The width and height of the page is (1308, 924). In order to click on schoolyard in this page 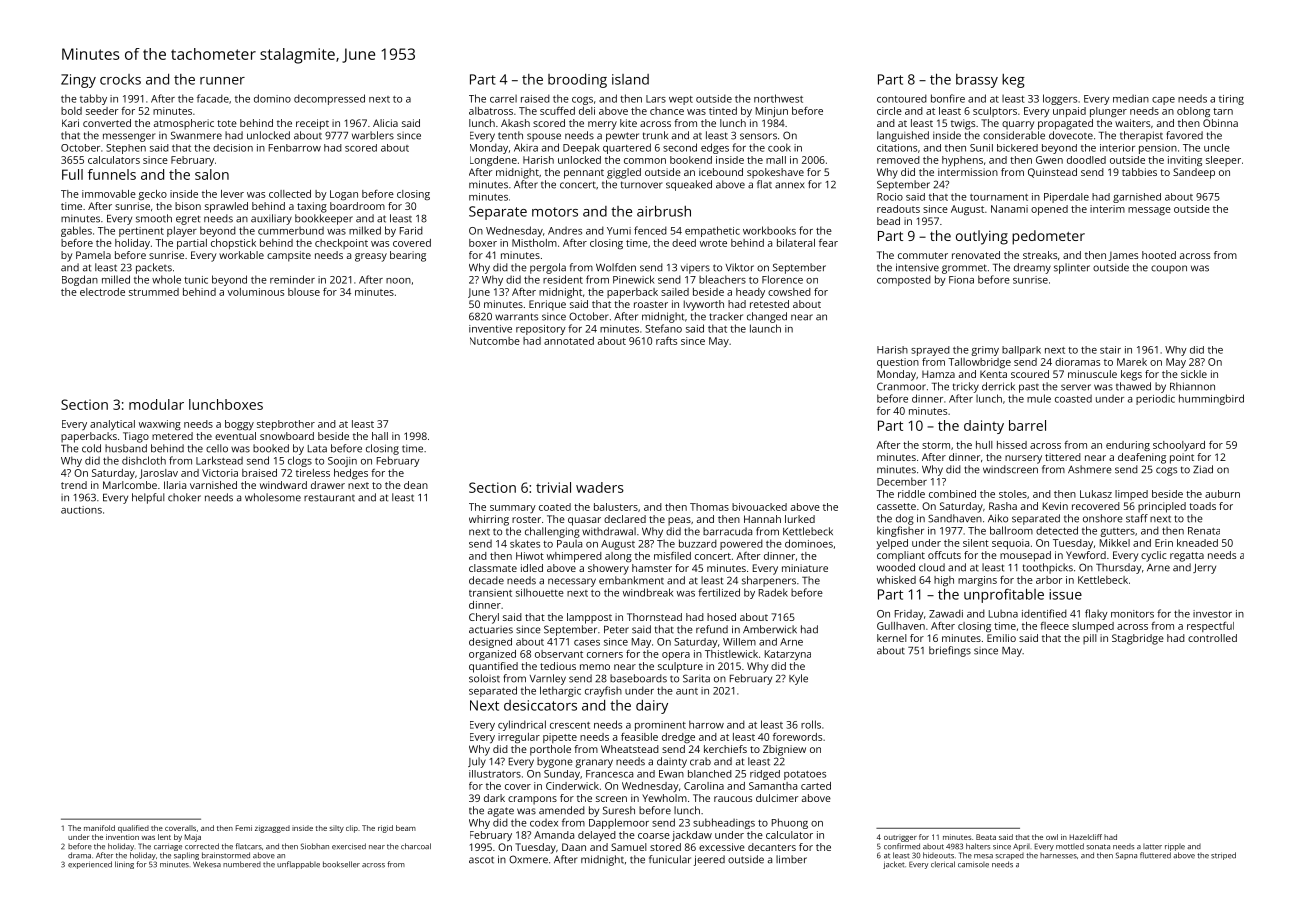, I will do `click(1179, 446)`.
